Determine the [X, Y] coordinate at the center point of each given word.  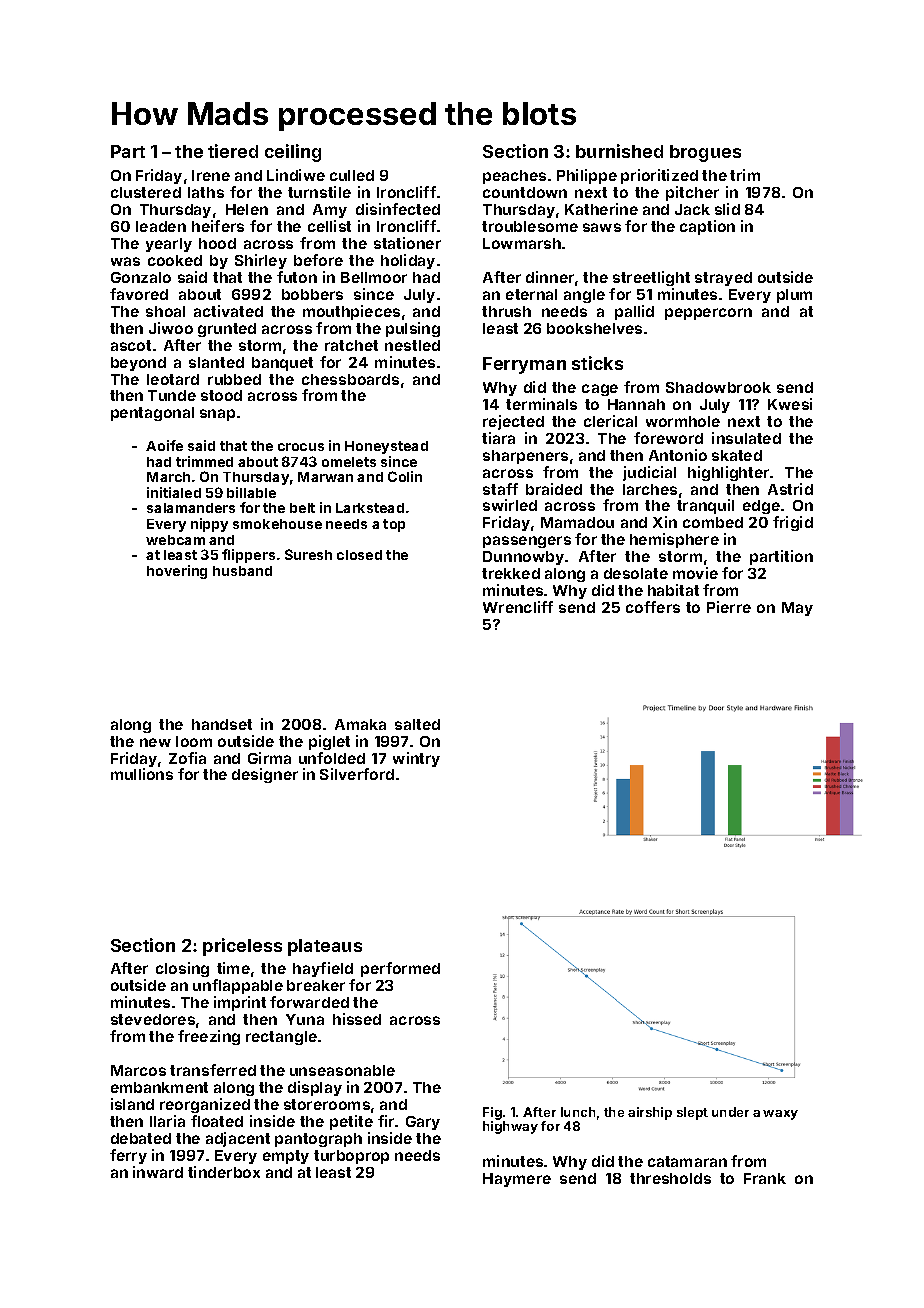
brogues [705, 153]
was [125, 261]
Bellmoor [374, 277]
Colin [405, 476]
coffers [653, 607]
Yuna [305, 1019]
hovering [177, 572]
